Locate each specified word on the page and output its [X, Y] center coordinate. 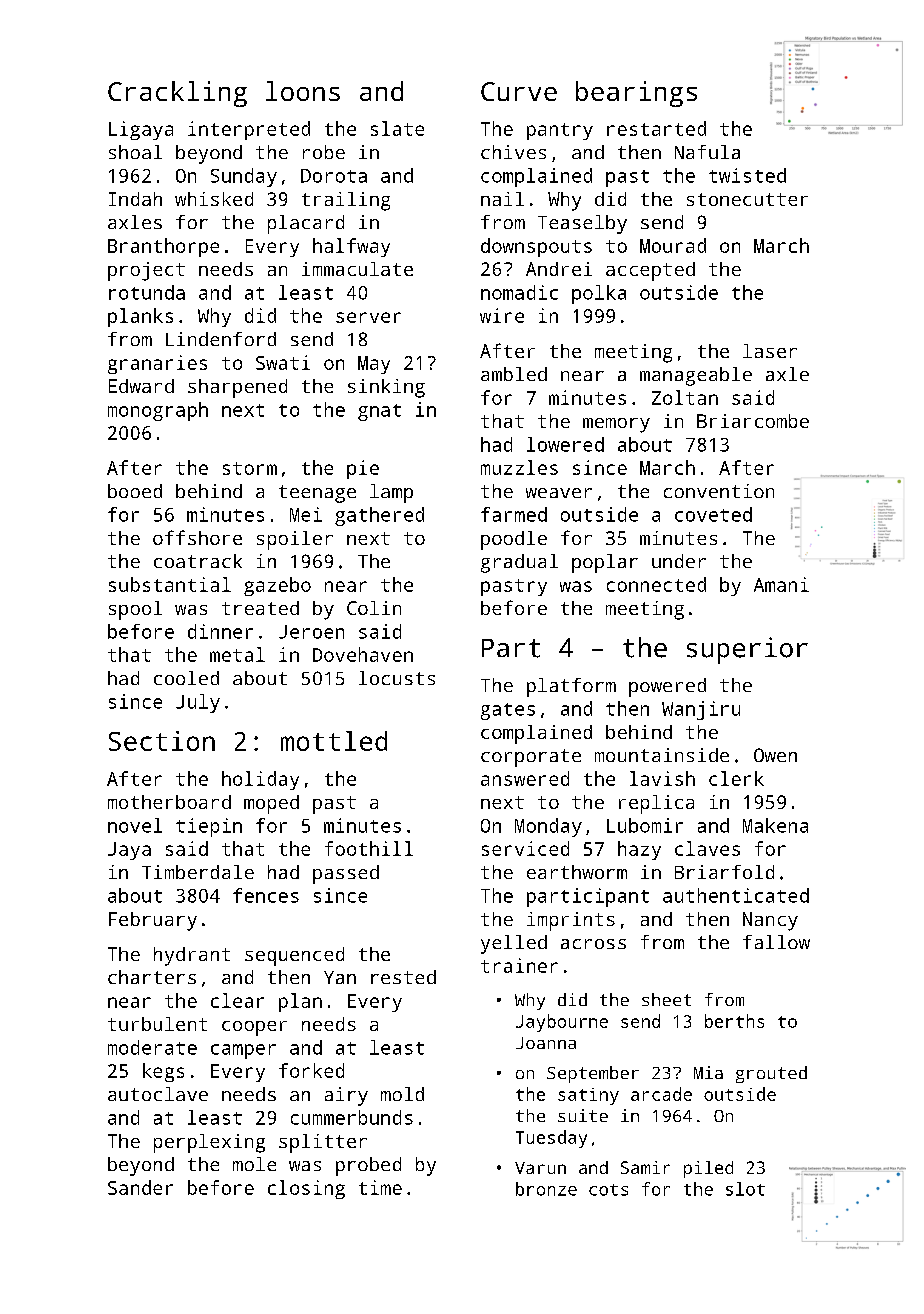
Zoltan [685, 397]
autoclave [158, 1094]
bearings [636, 94]
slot [745, 1189]
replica [656, 804]
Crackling [177, 94]
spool [135, 610]
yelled [514, 944]
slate [397, 128]
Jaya [129, 851]
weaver [559, 493]
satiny [588, 1096]
